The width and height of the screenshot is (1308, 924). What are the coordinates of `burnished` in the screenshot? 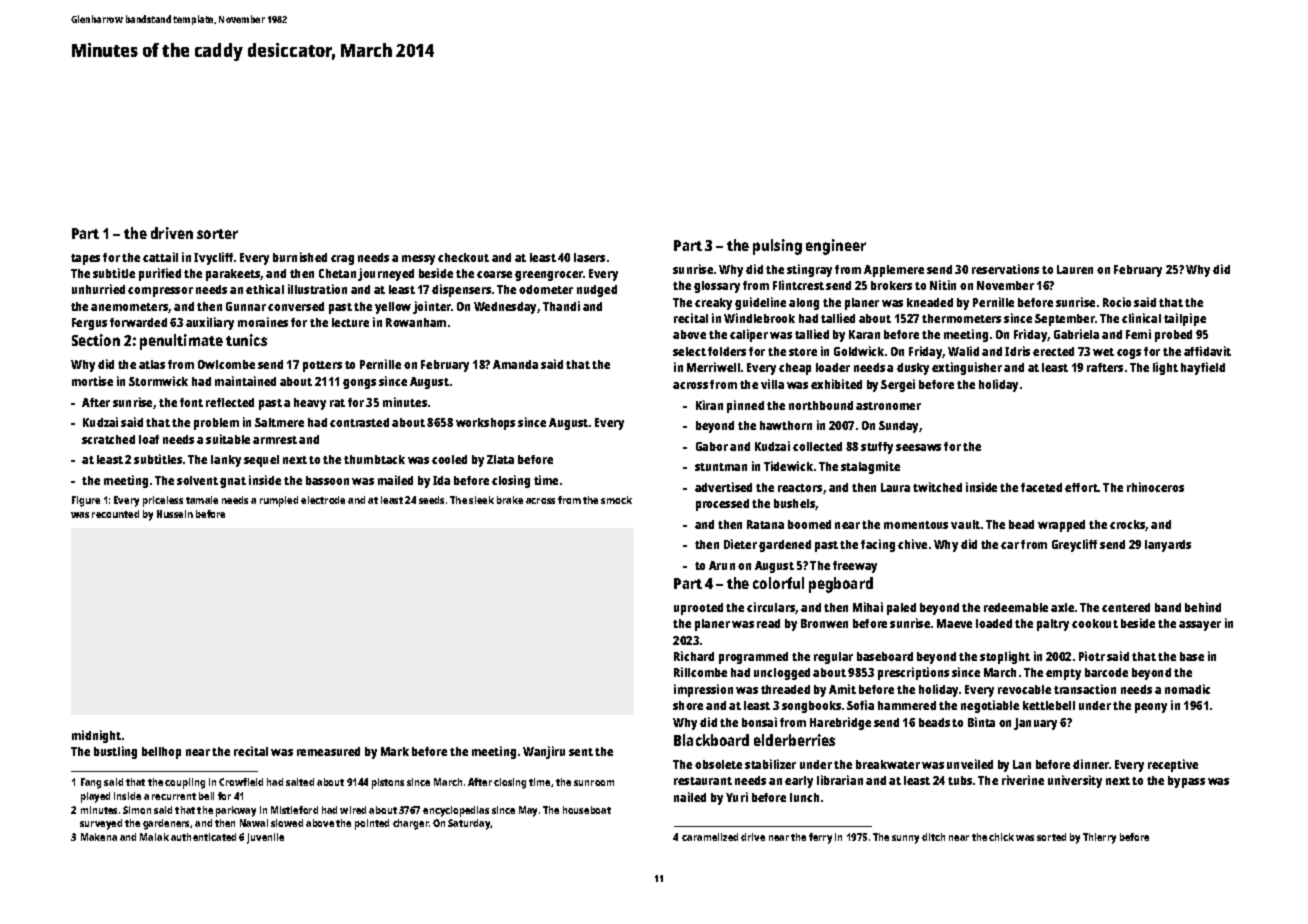 It's located at (300, 257).
